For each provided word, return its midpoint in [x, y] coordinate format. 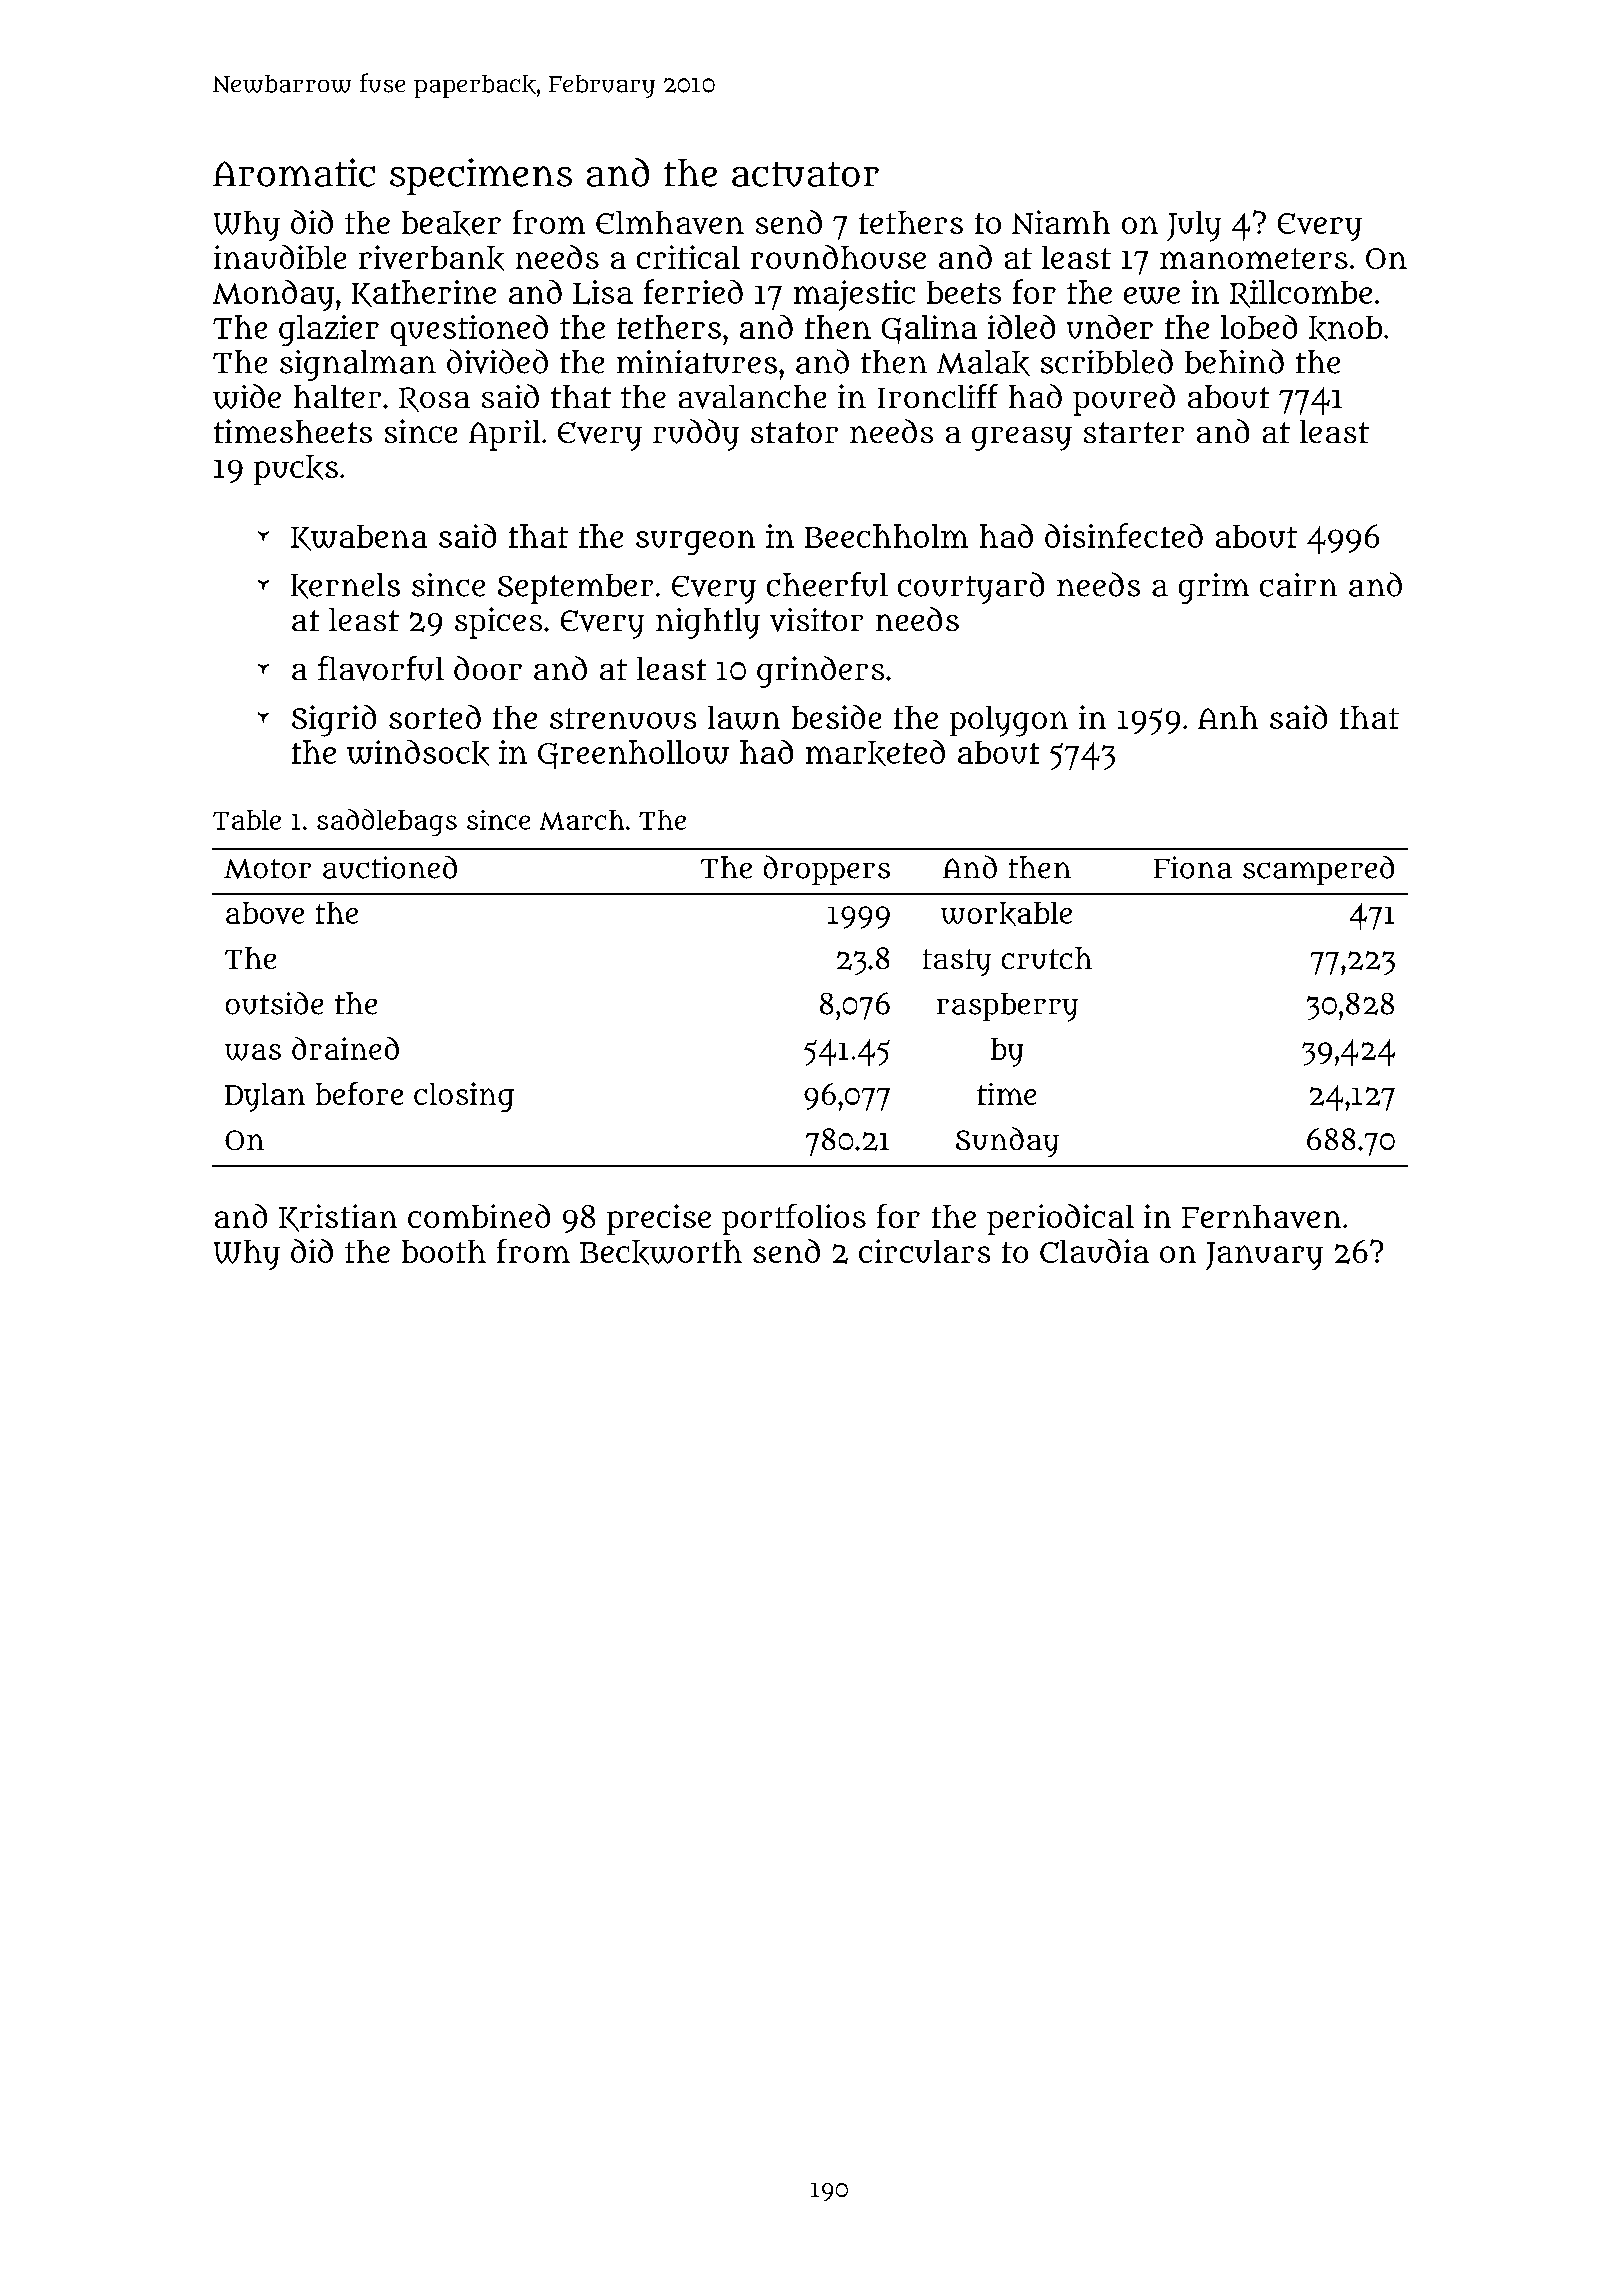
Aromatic [294, 172]
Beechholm [886, 536]
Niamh [1061, 222]
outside [274, 1003]
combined [479, 1216]
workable [1006, 914]
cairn [1298, 585]
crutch [1047, 958]
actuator [805, 174]
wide [247, 396]
